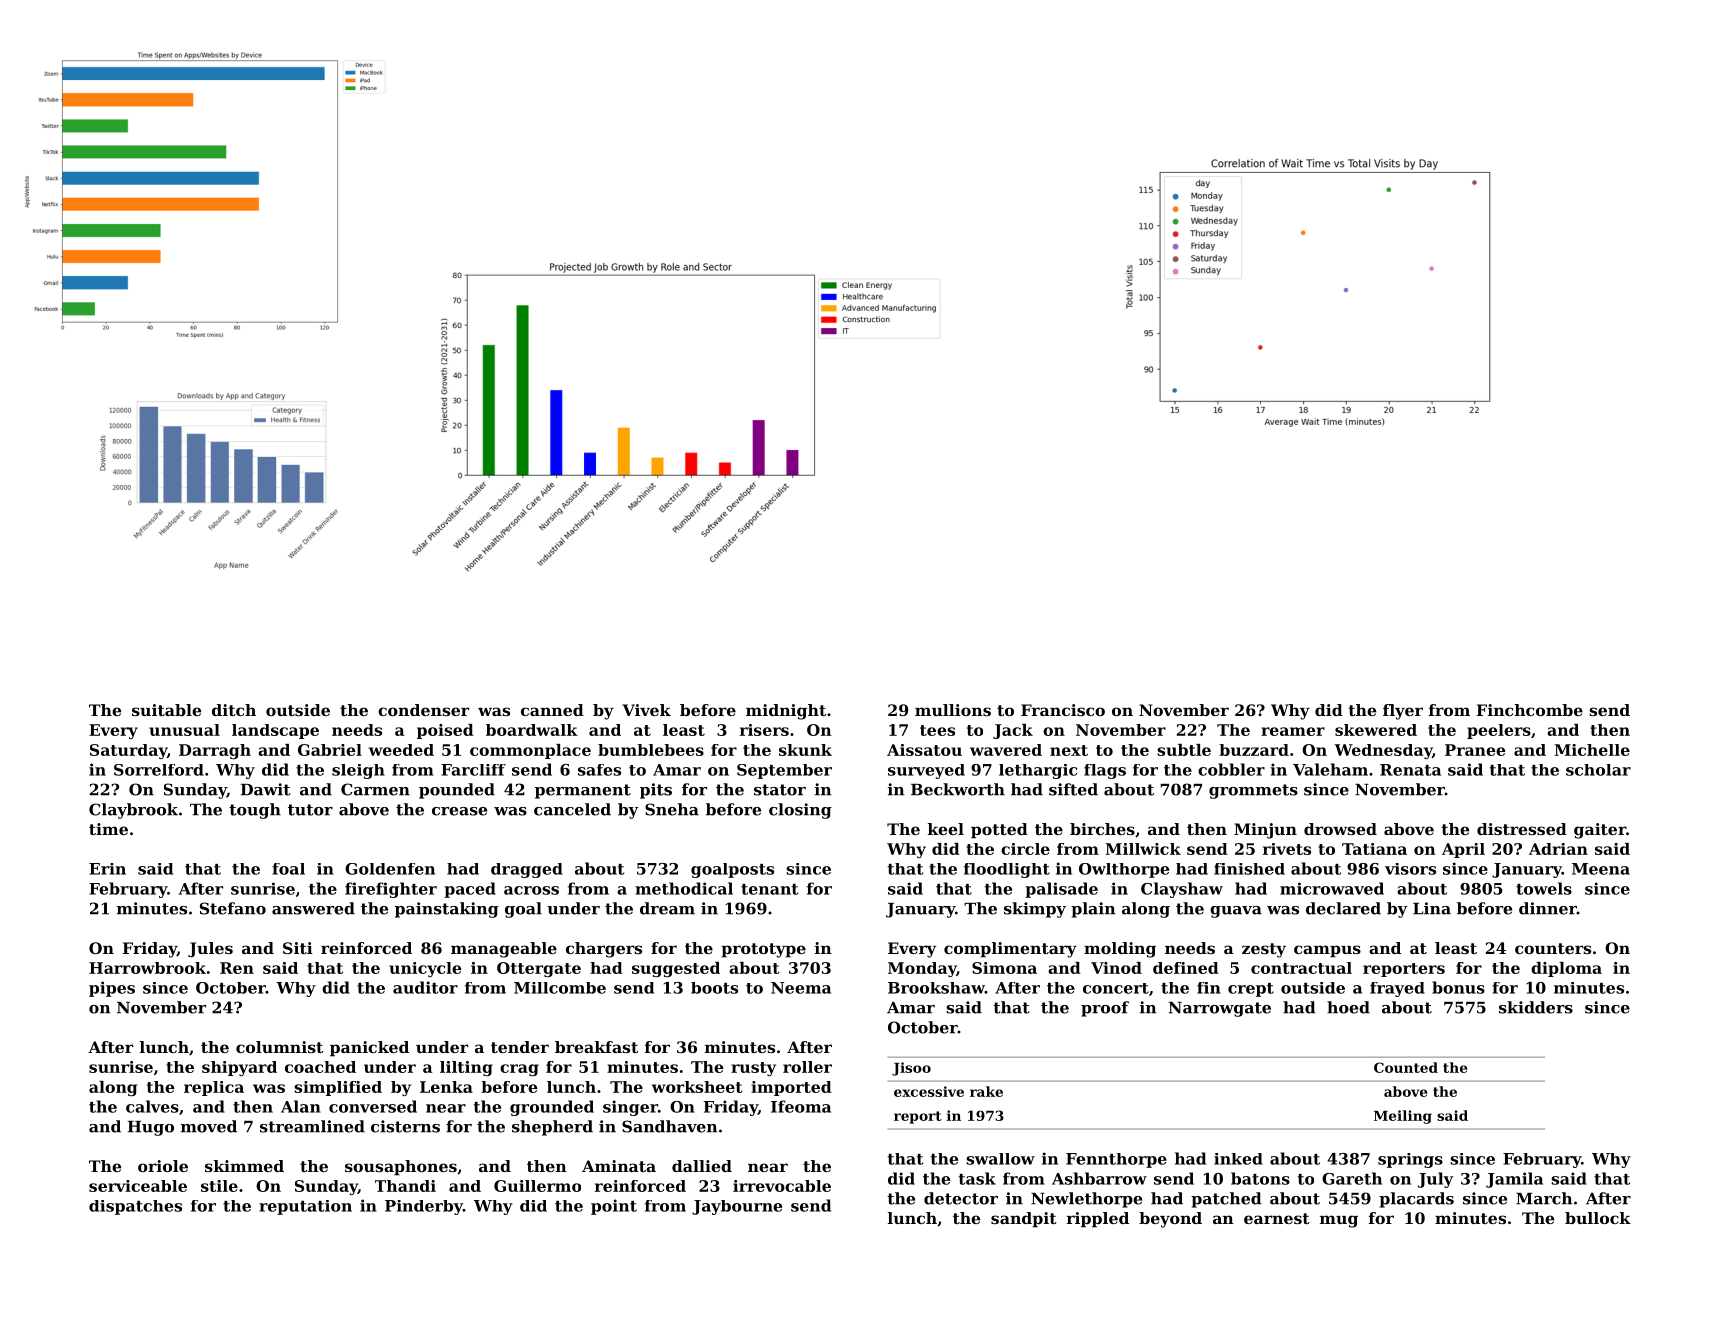  I want to click on skunk, so click(805, 750).
